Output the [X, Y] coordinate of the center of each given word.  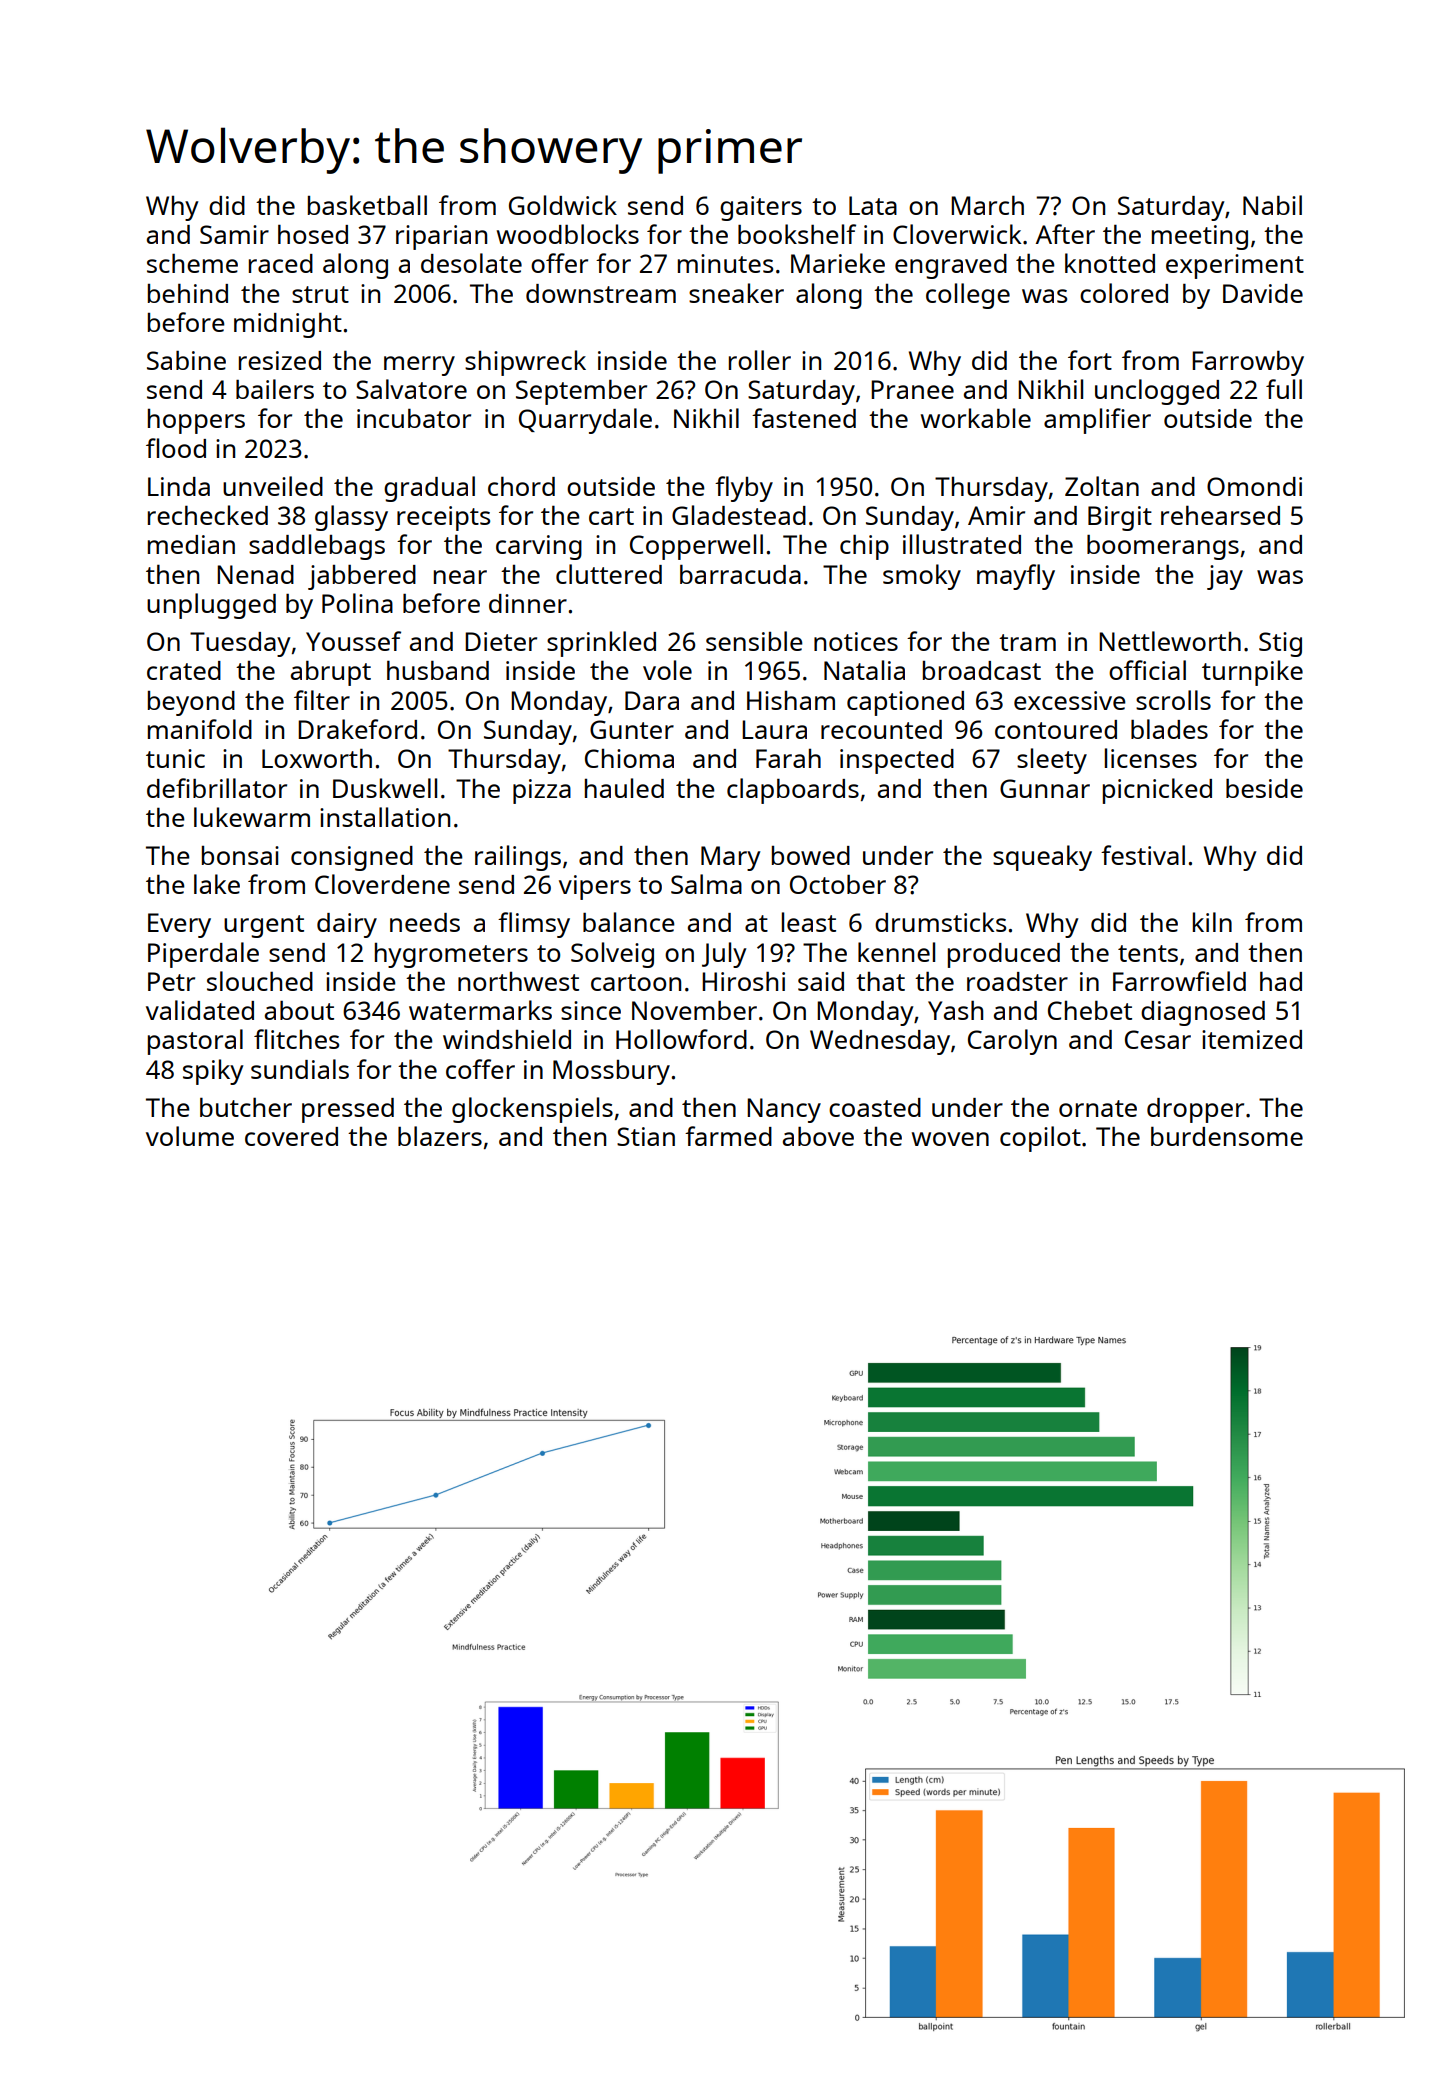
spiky [213, 1072]
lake [217, 884]
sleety [1052, 761]
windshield [507, 1039]
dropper [1195, 1110]
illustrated [962, 544]
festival [1143, 855]
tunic [175, 758]
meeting [1200, 237]
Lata [873, 205]
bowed [811, 855]
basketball [367, 205]
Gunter [632, 729]
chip [864, 547]
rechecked [208, 515]
